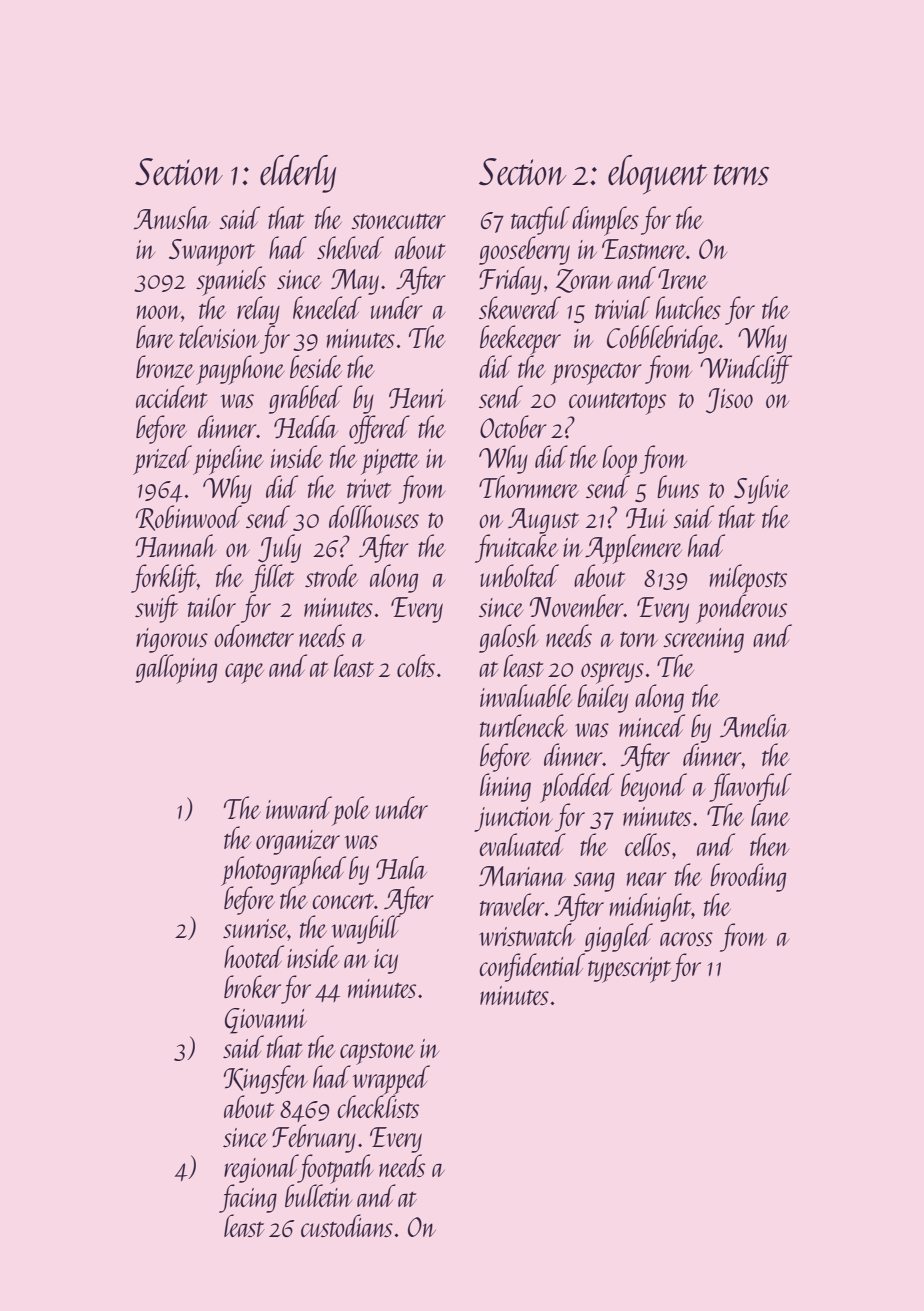 This image has height=1311, width=924. What do you see at coordinates (594, 882) in the image?
I see `sang` at bounding box center [594, 882].
